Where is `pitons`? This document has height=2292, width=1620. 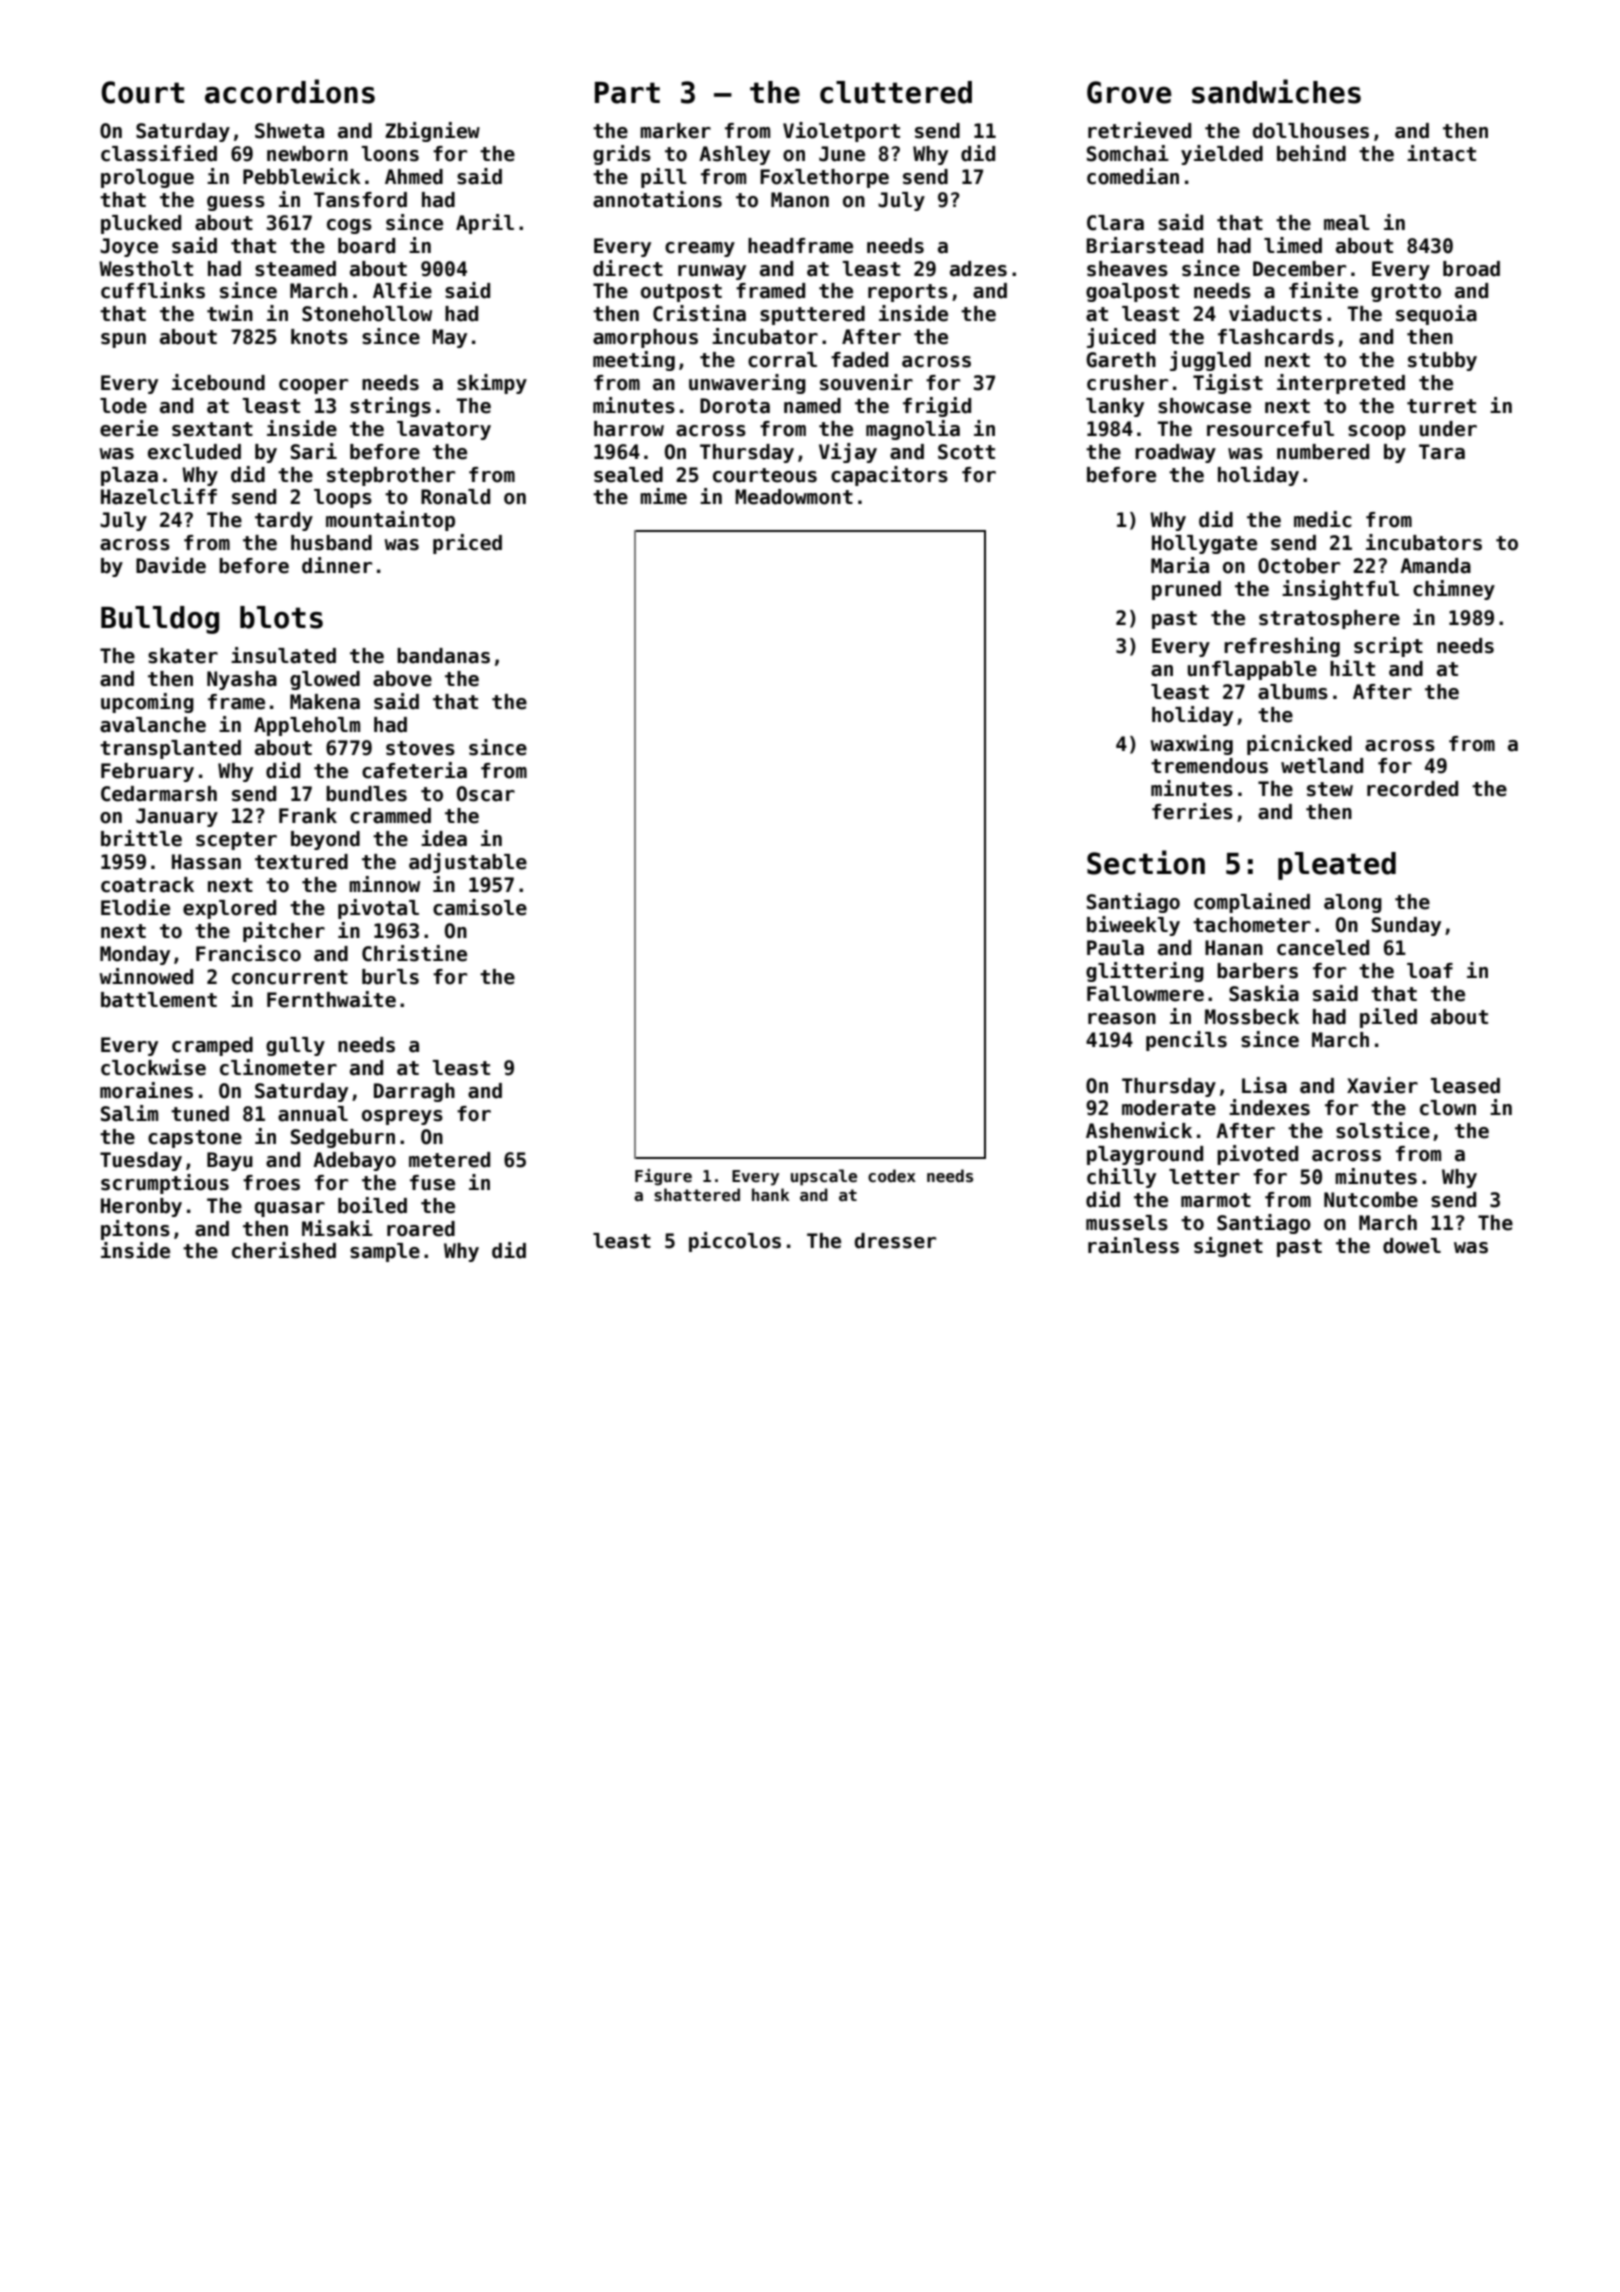 pitons is located at coordinates (135, 1230).
